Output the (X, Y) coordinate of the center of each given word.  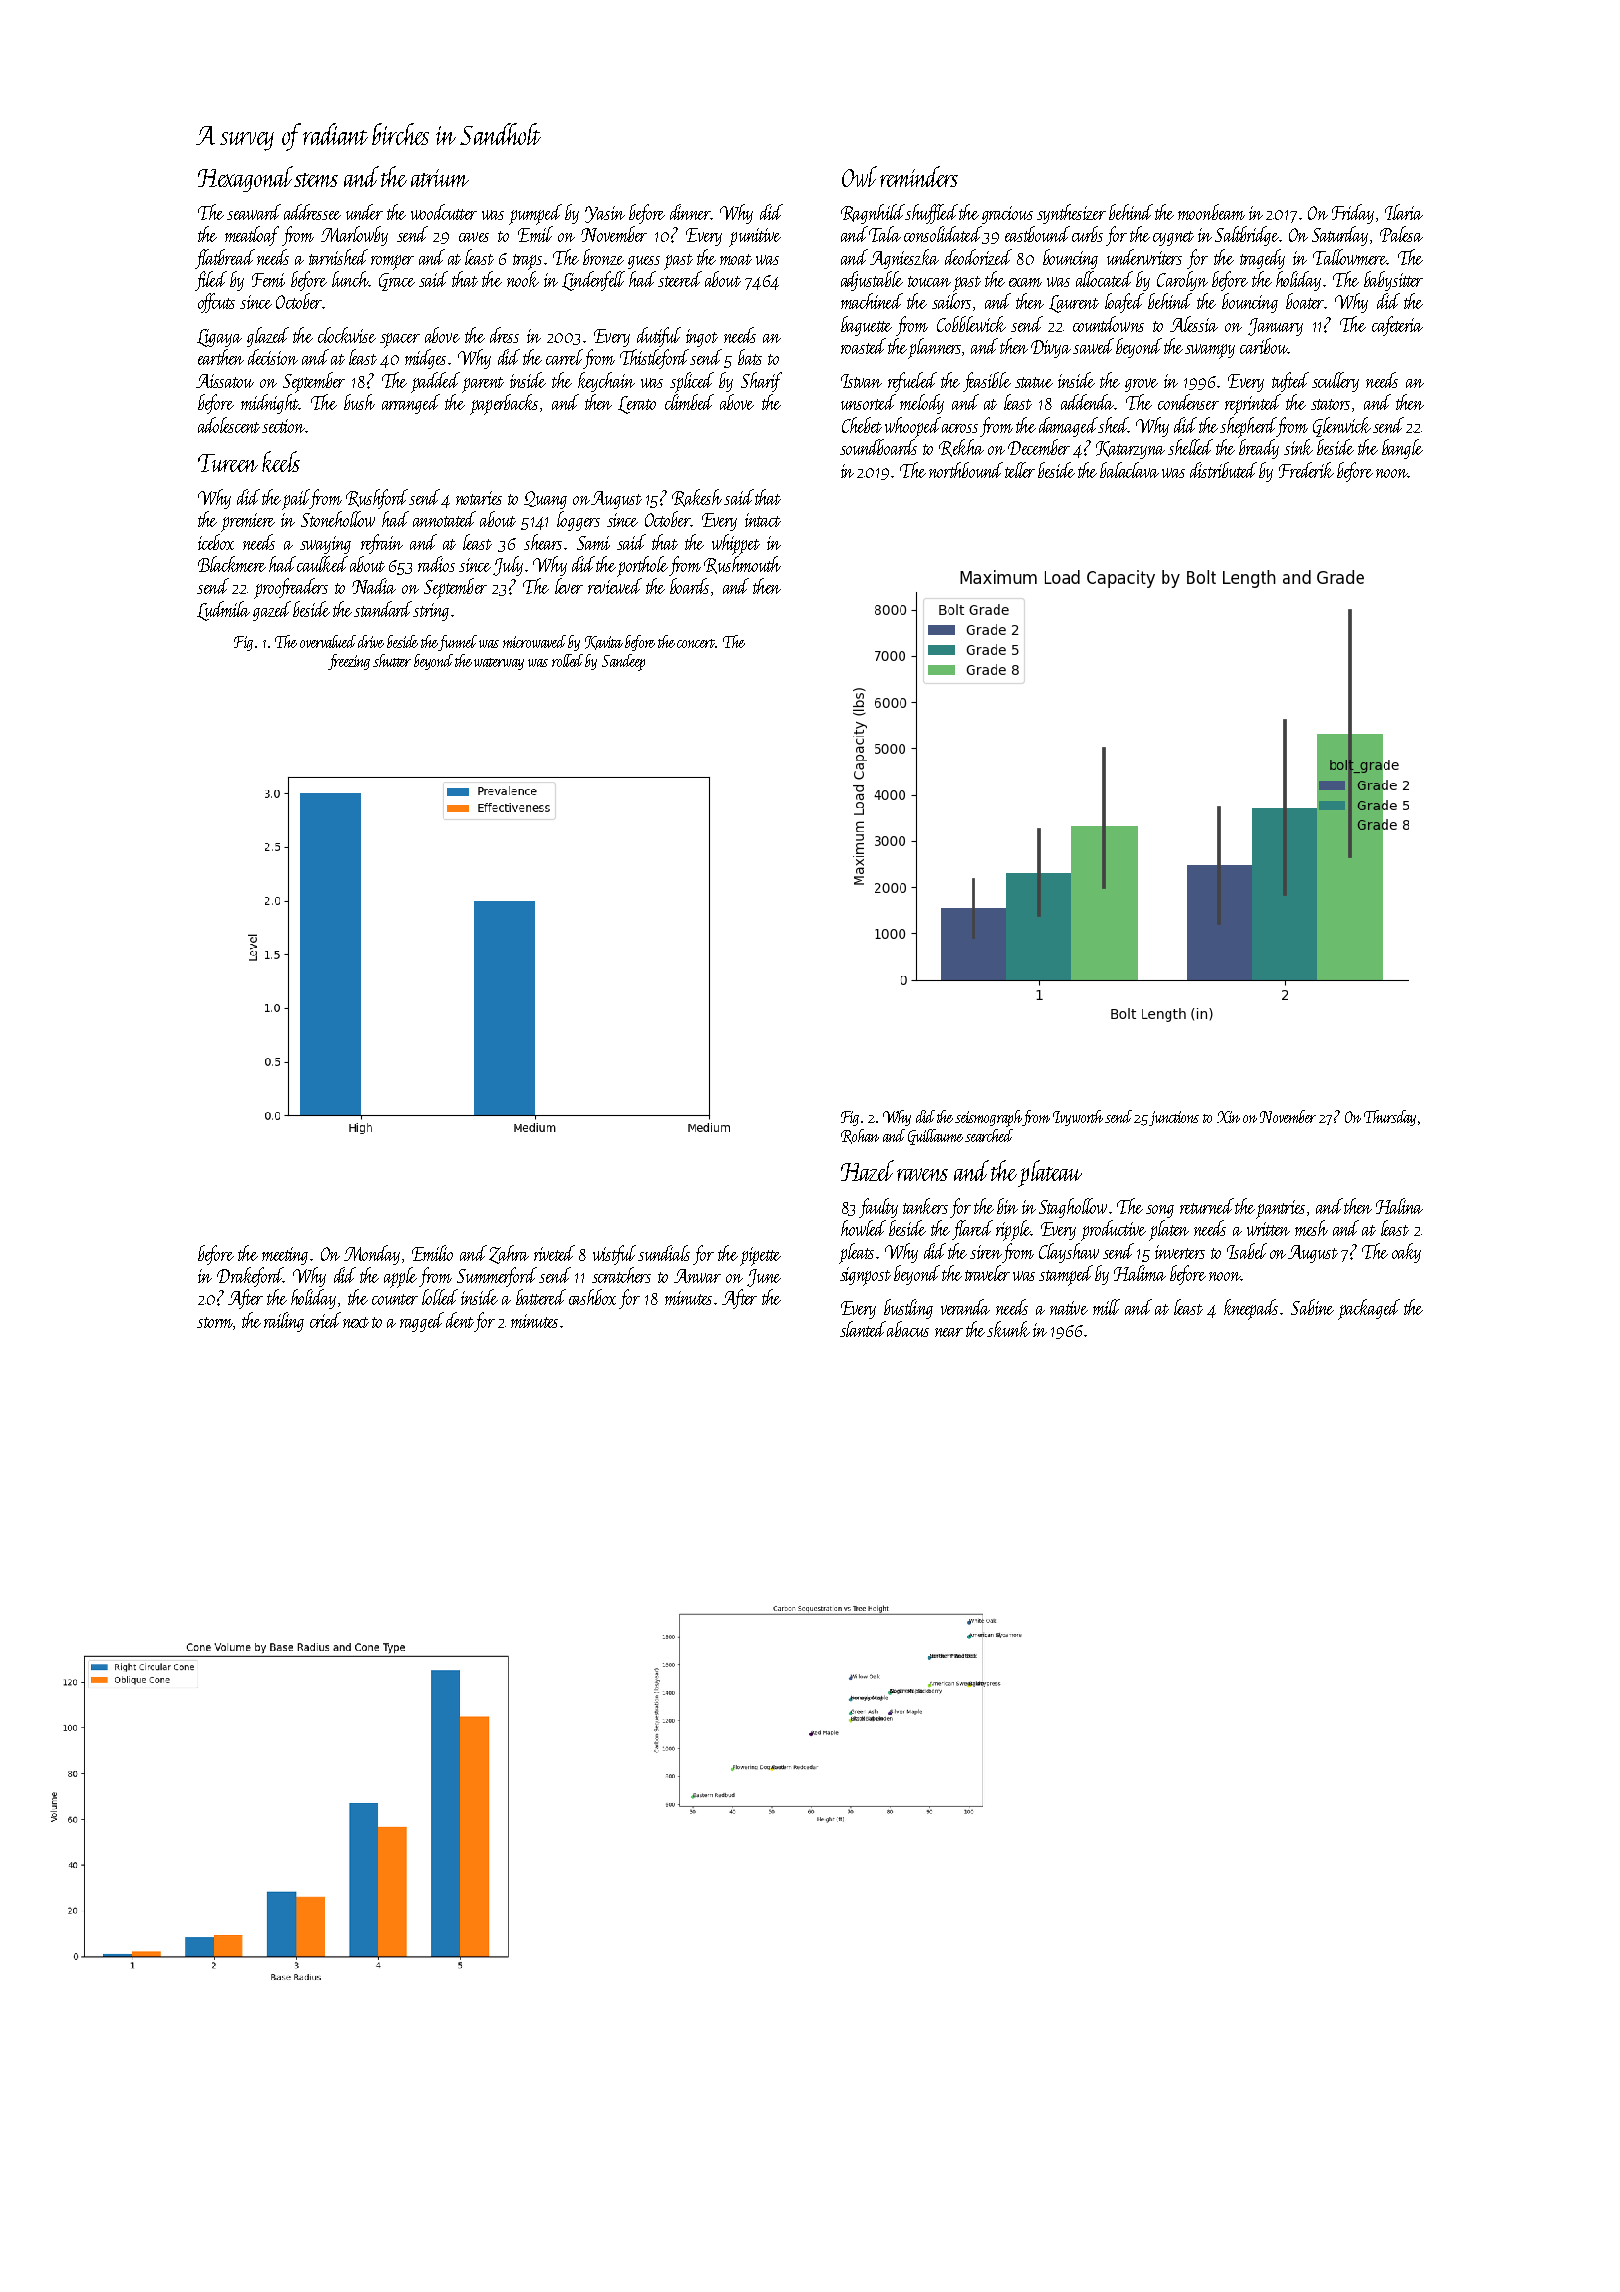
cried (325, 1320)
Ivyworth (1078, 1118)
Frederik (1306, 470)
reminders (919, 176)
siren (985, 1252)
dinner (690, 212)
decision (273, 357)
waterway (499, 664)
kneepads (1251, 1309)
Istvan (861, 381)
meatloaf (252, 236)
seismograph (989, 1118)
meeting (285, 1256)
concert (696, 643)
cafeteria (1397, 326)
